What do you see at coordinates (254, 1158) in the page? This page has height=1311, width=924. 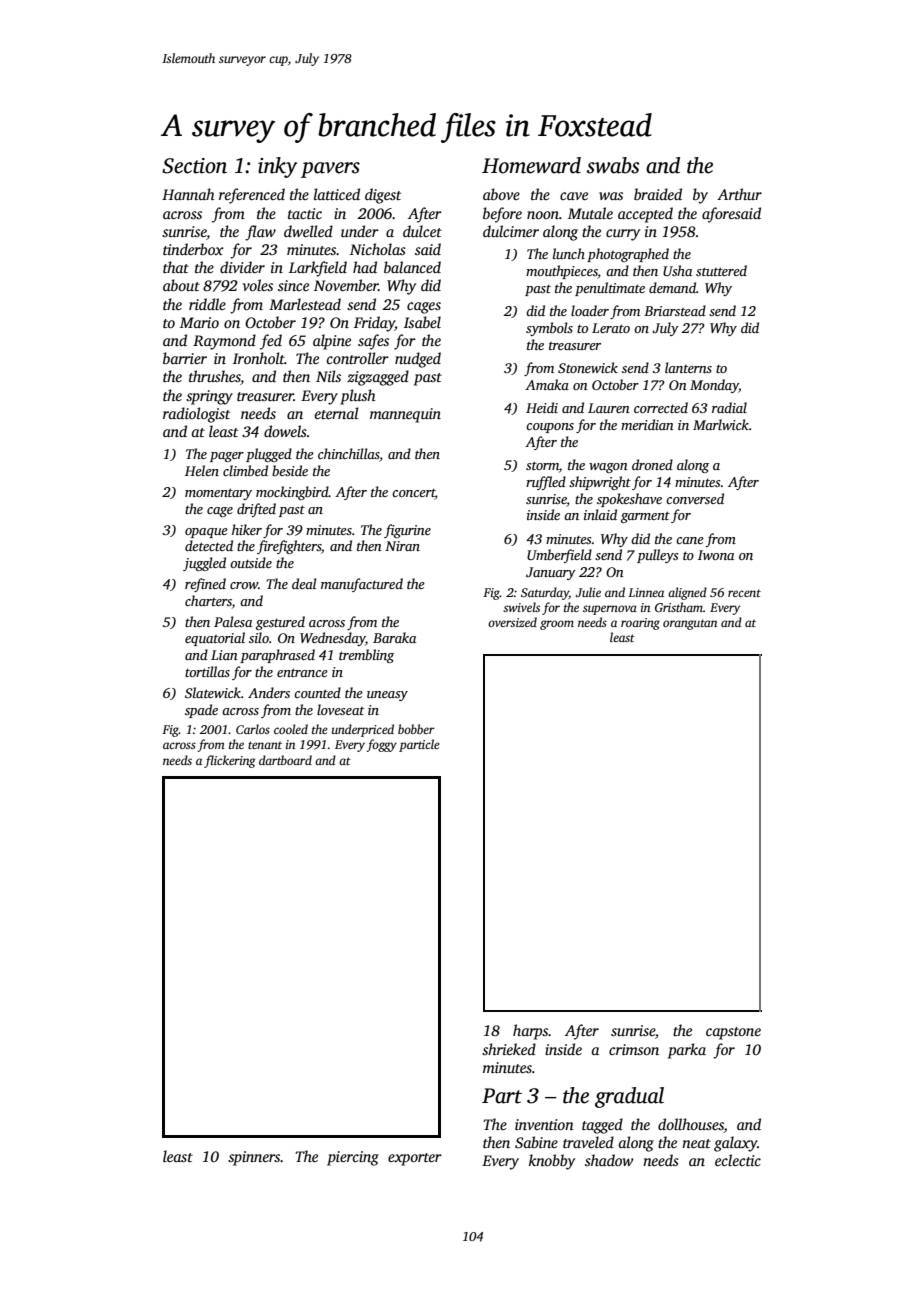 I see `spinners` at bounding box center [254, 1158].
